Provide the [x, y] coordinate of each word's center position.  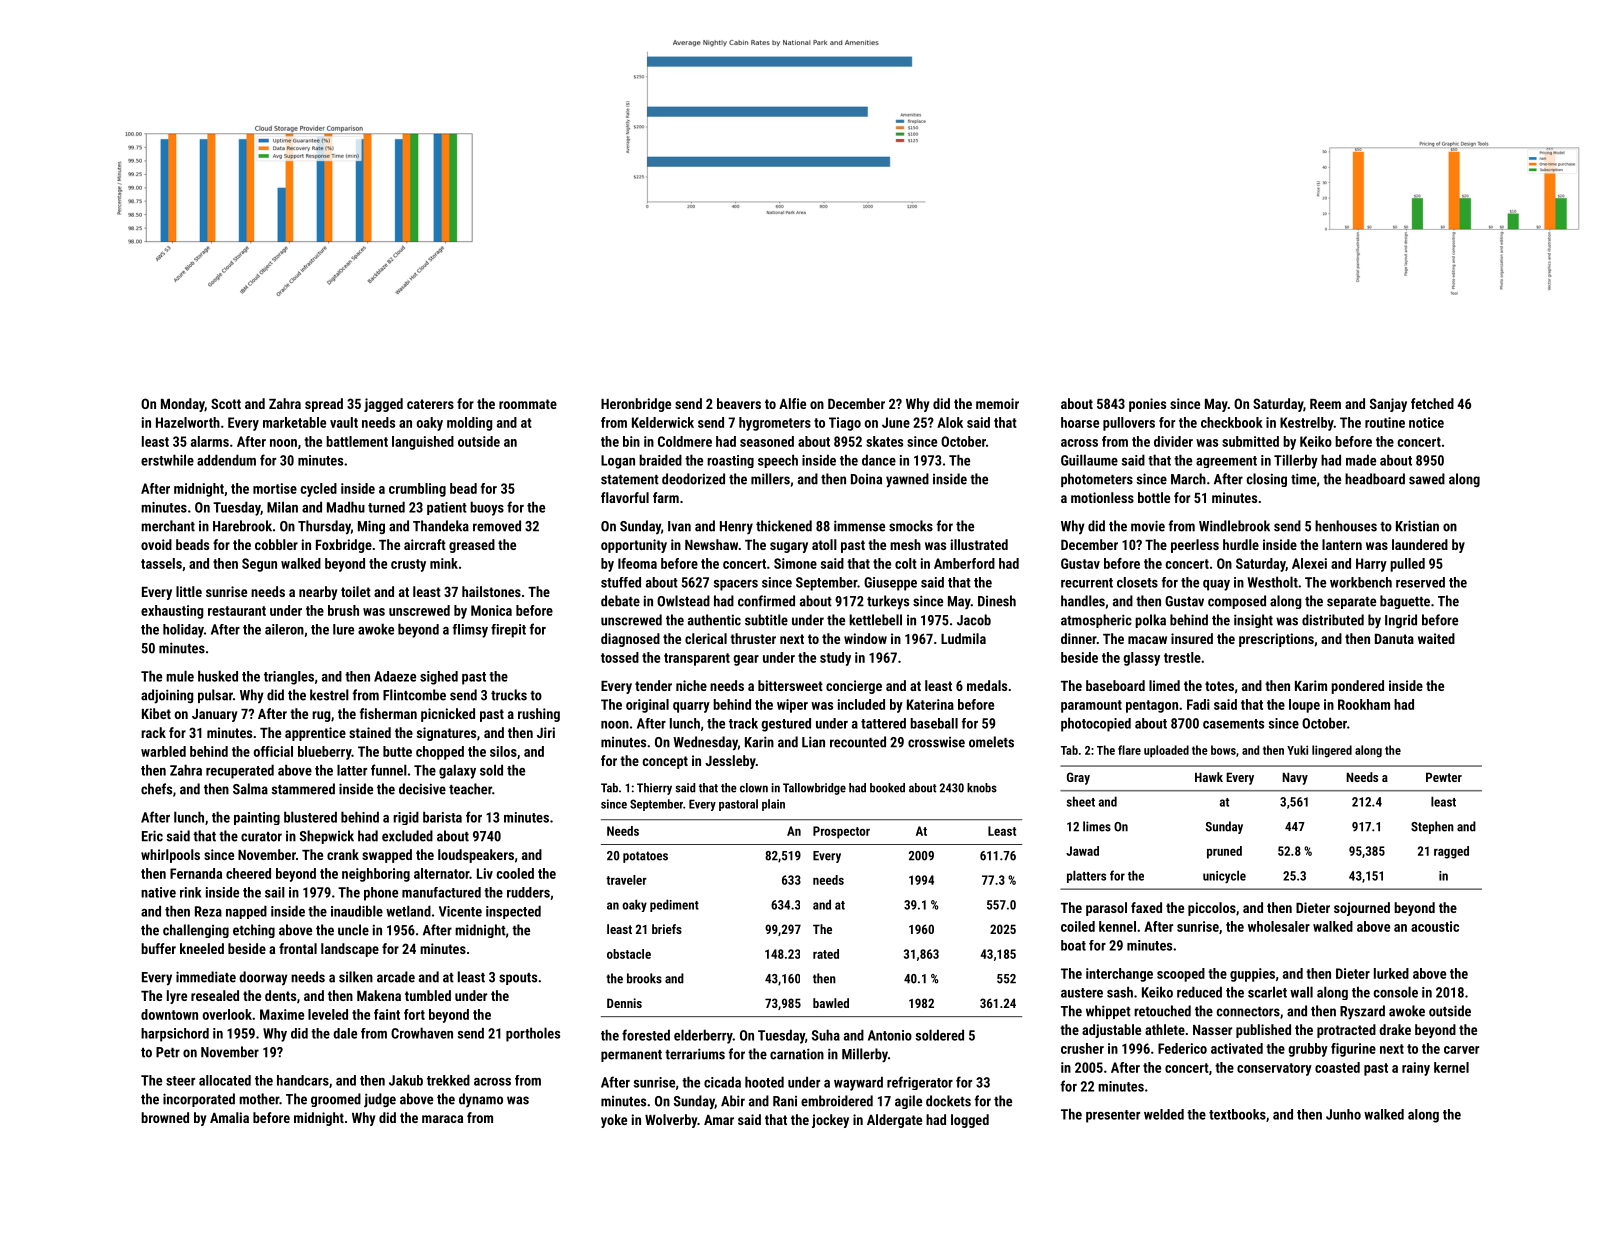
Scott [226, 403]
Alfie [792, 403]
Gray [1078, 778]
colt [906, 563]
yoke [614, 1121]
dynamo [481, 1100]
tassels [161, 563]
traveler [626, 880]
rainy [1416, 1069]
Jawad [1082, 851]
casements [1233, 724]
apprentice [315, 734]
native [158, 892]
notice [1426, 422]
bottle [1154, 497]
